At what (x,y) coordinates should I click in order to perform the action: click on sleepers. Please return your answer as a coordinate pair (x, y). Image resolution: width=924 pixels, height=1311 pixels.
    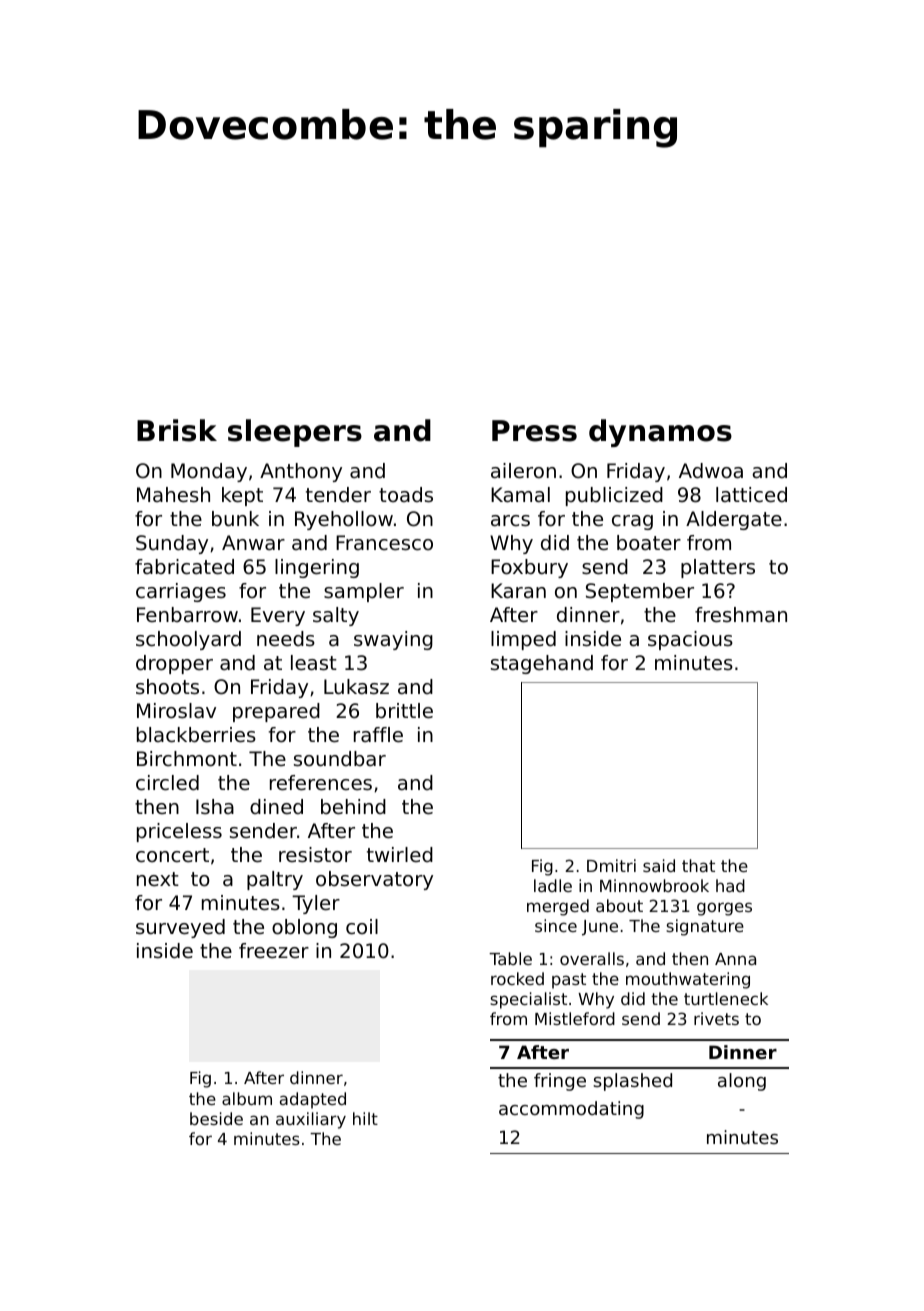
    Looking at the image, I should click on (295, 433).
